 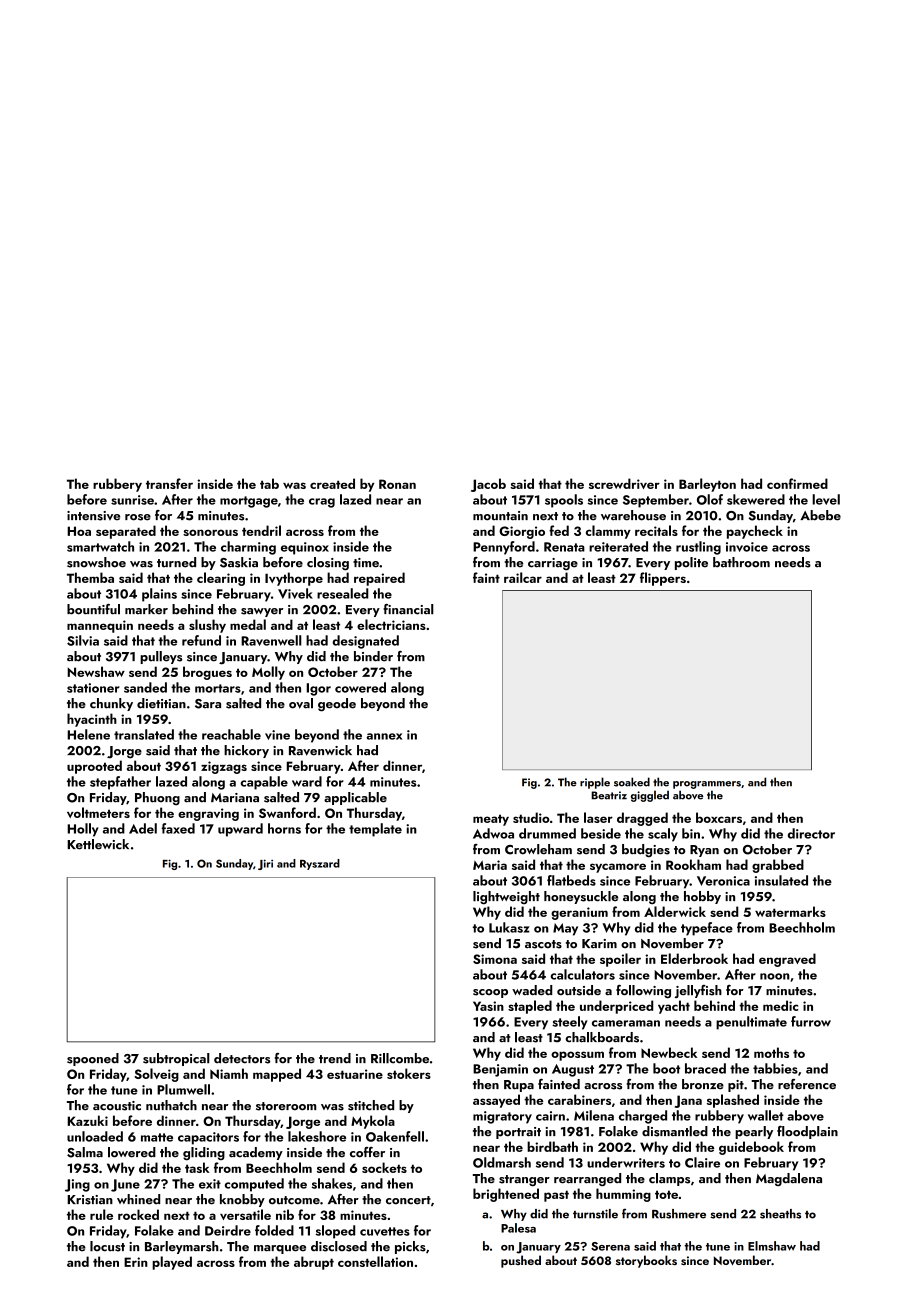 I want to click on pushed, so click(x=521, y=1261).
